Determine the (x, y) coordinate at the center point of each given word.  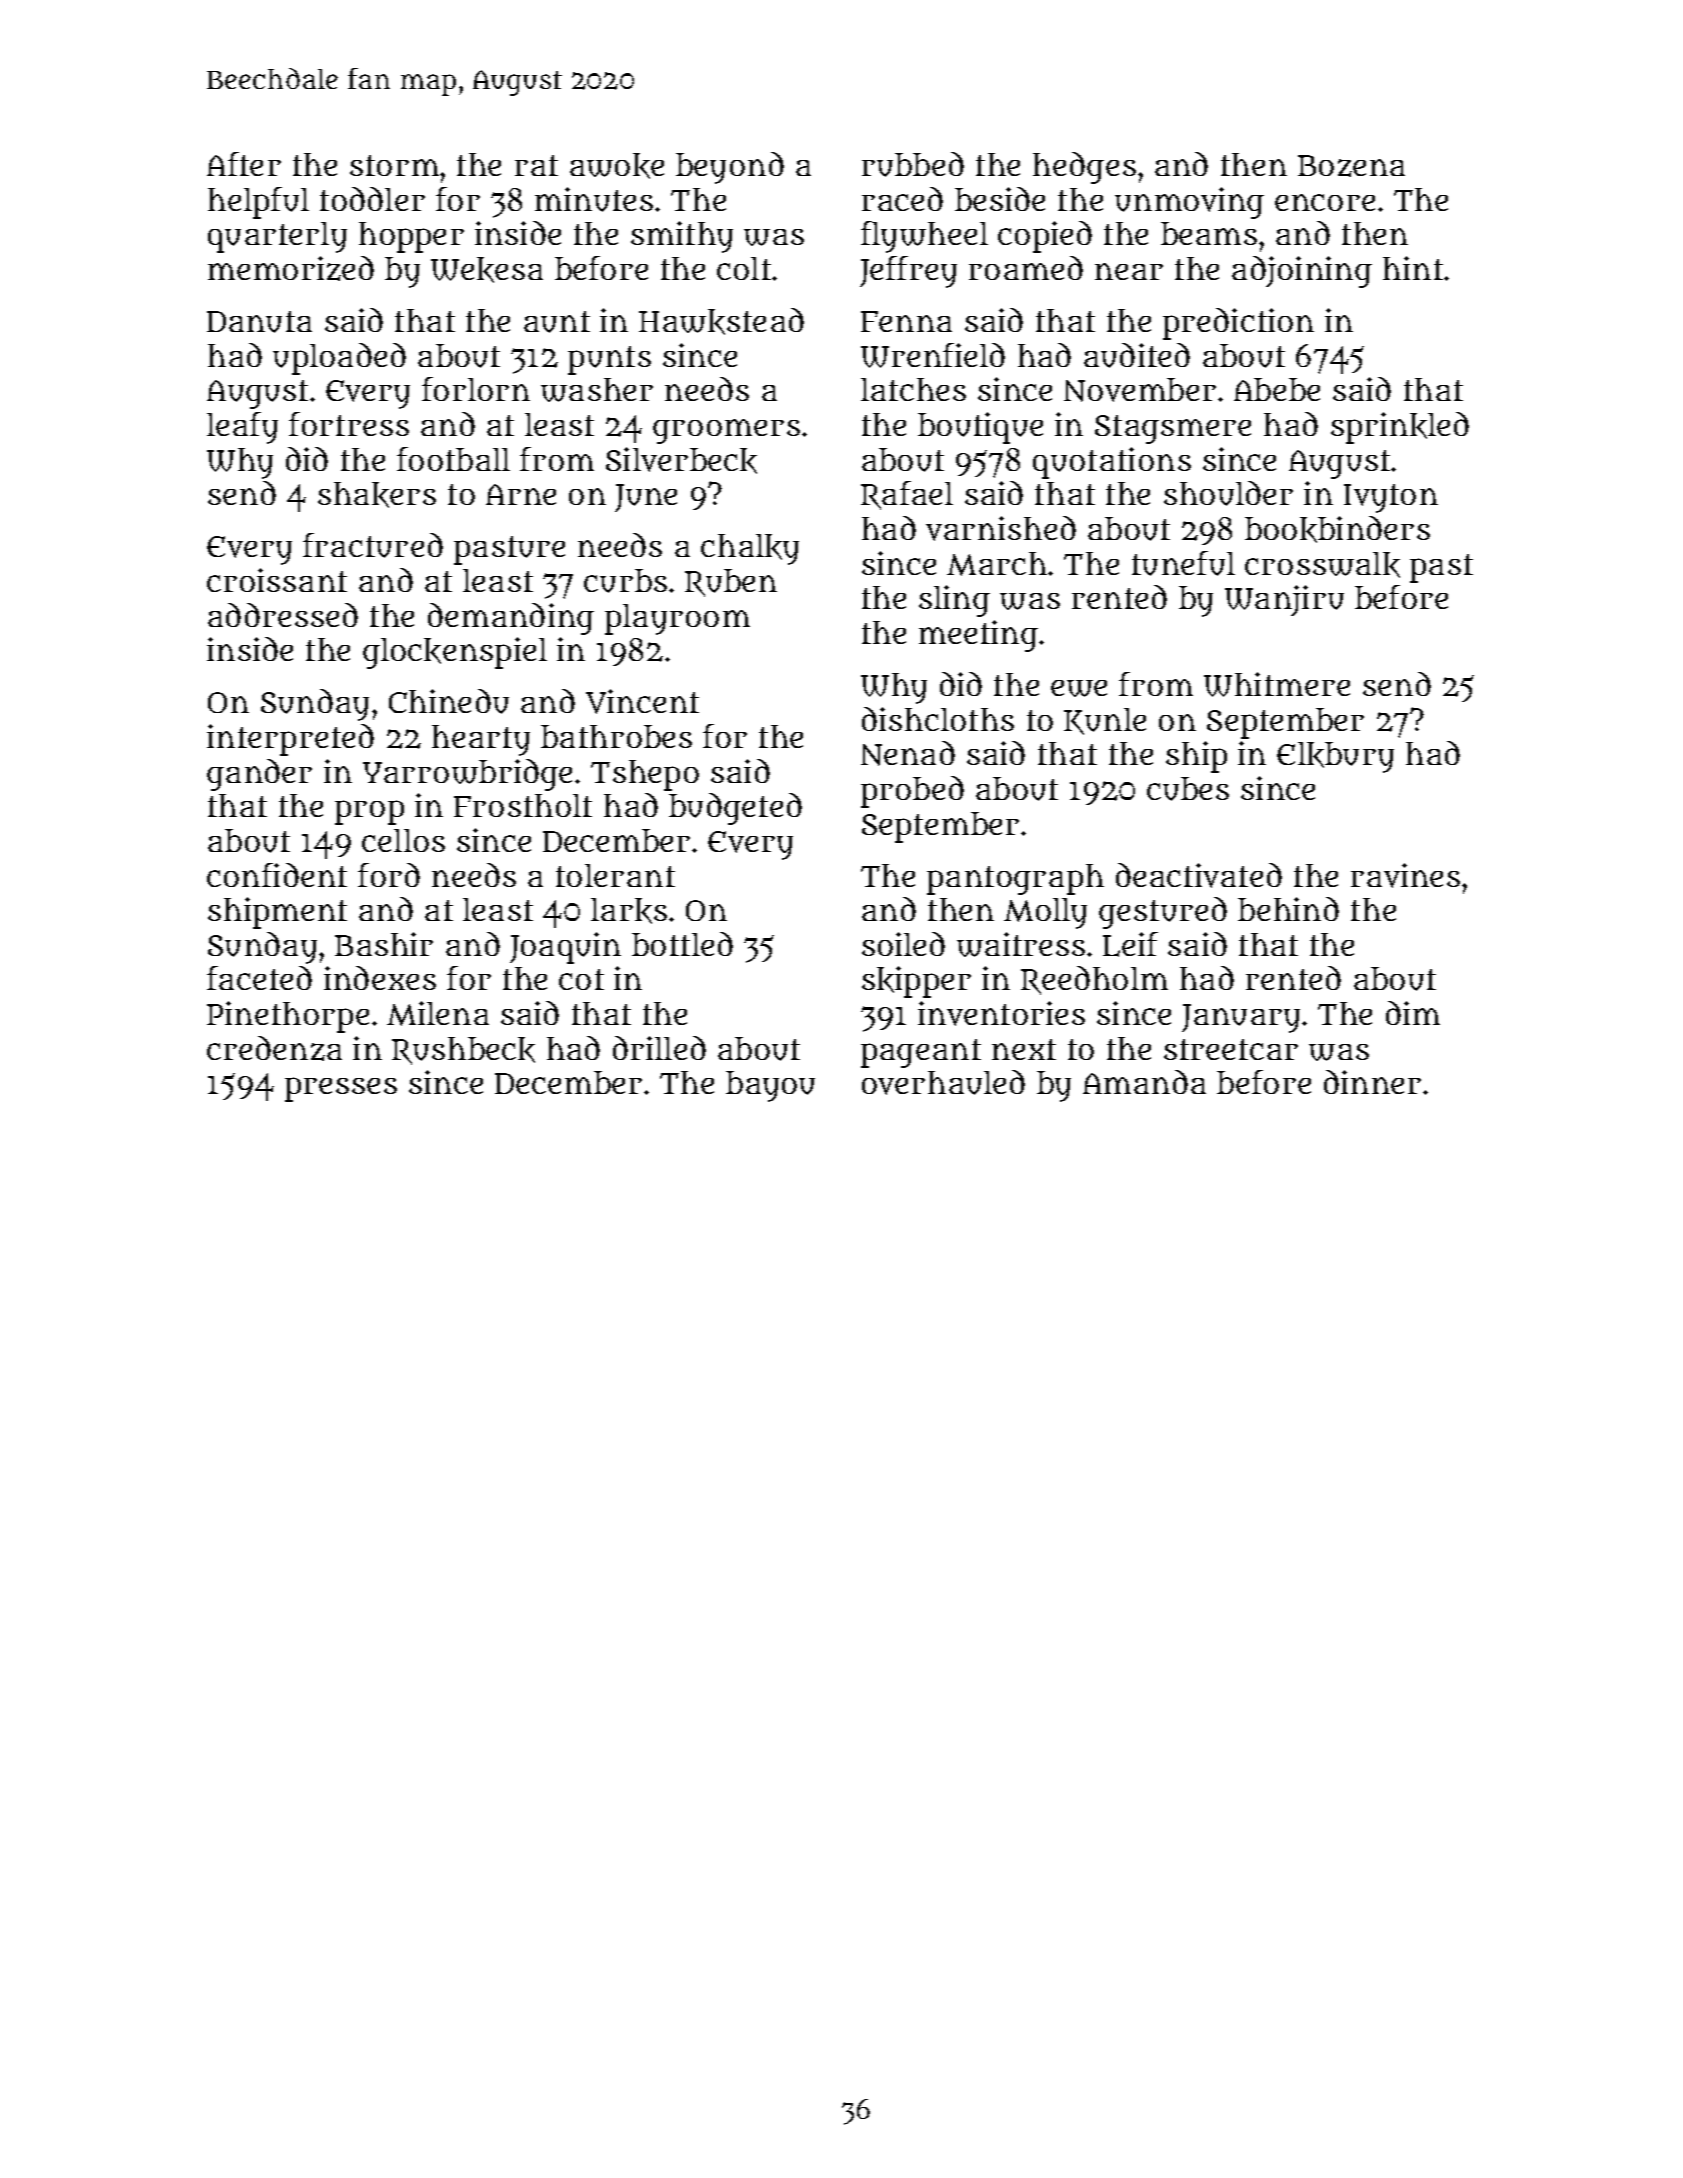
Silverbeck (681, 460)
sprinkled (1400, 428)
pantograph (1015, 879)
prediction (1238, 324)
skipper (916, 982)
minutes (594, 199)
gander (259, 775)
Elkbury (1335, 757)
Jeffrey (908, 272)
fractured (373, 545)
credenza (274, 1048)
